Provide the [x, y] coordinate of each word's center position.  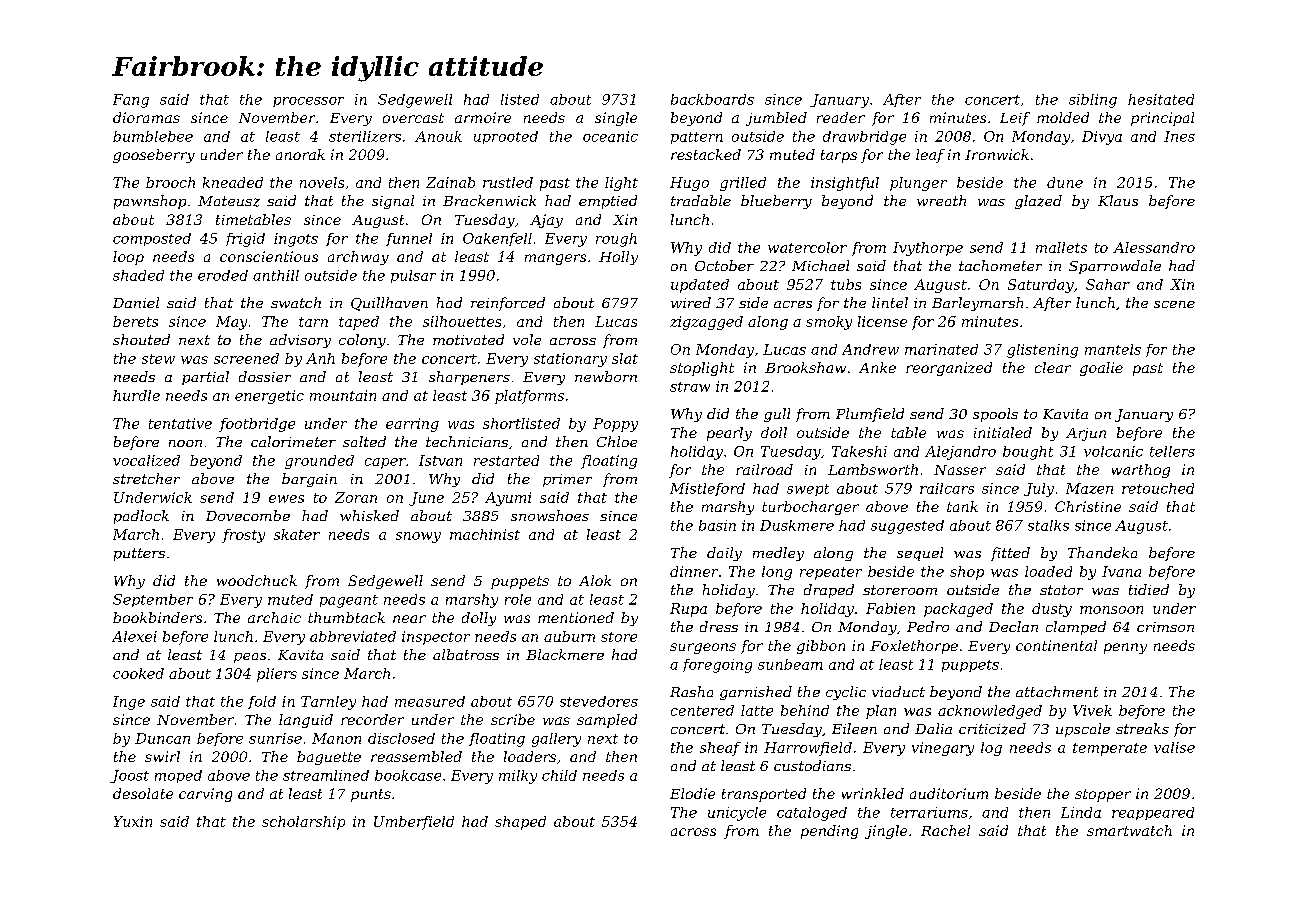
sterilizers [365, 136]
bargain [309, 480]
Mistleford [707, 489]
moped [178, 776]
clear [1053, 367]
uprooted [506, 137]
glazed [1038, 202]
